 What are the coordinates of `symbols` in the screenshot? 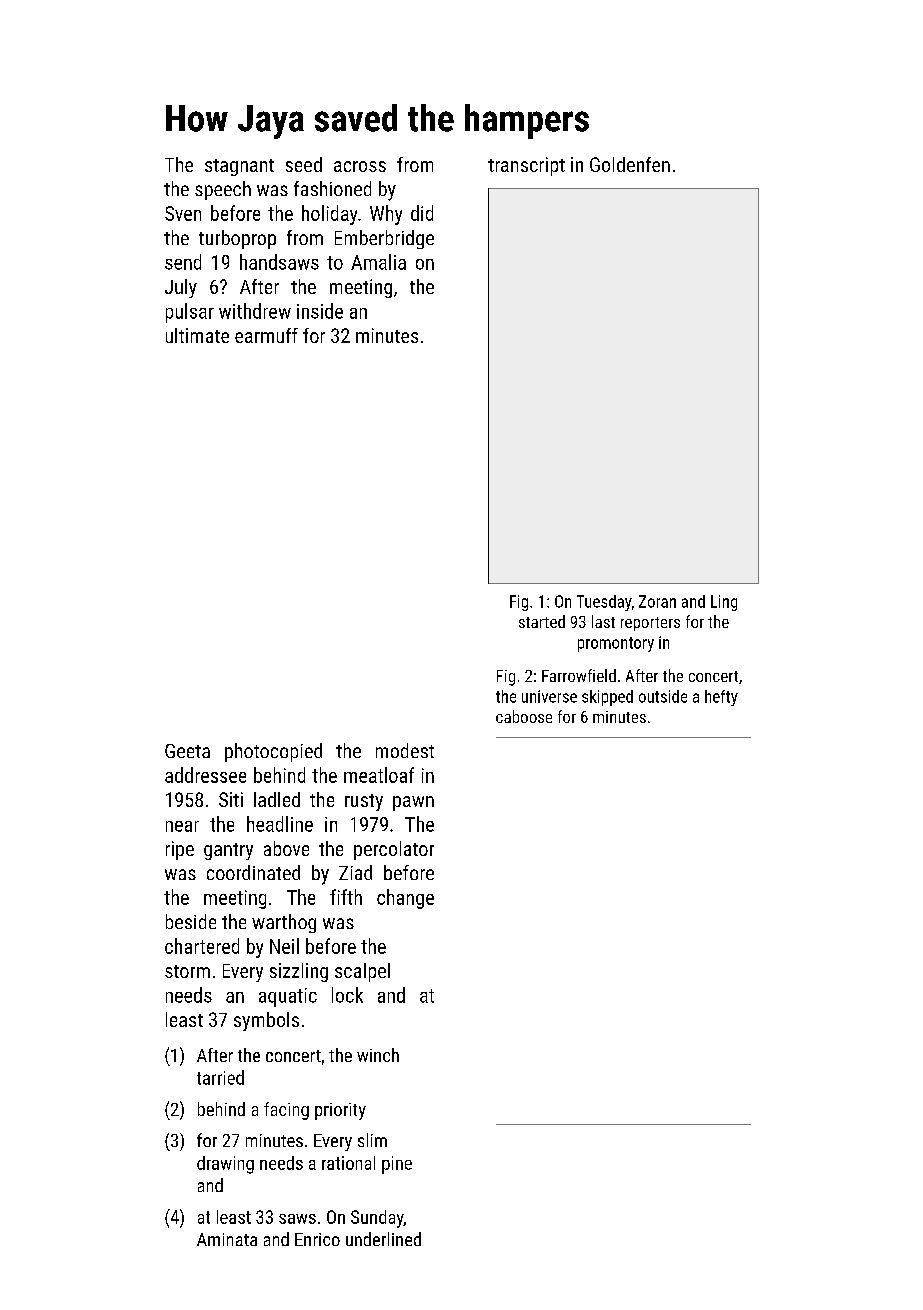 It's located at (266, 1021).
